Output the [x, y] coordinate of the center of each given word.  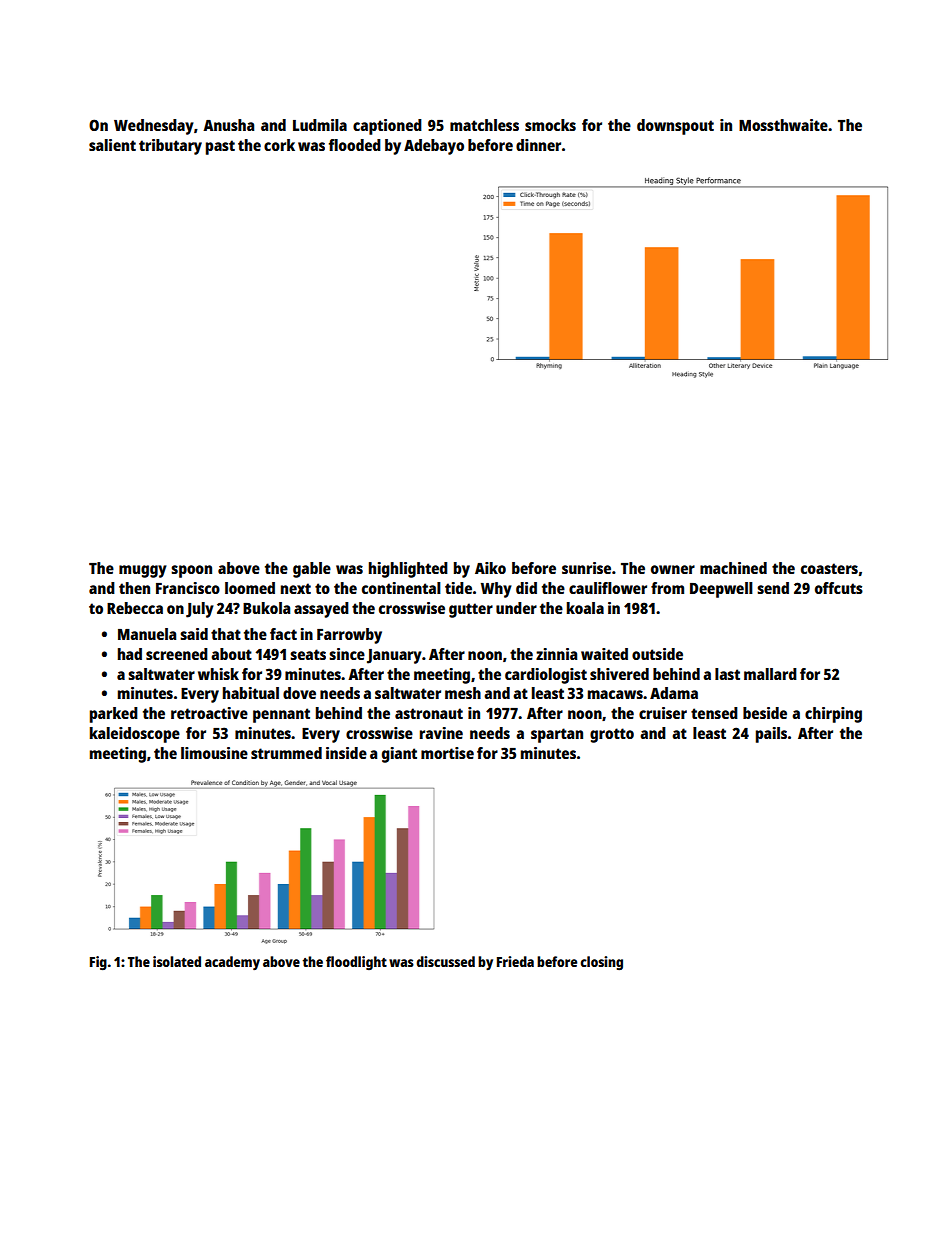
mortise [447, 753]
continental [401, 588]
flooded [355, 145]
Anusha [228, 125]
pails [771, 735]
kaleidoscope [135, 735]
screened [177, 654]
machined [733, 568]
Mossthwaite [783, 125]
